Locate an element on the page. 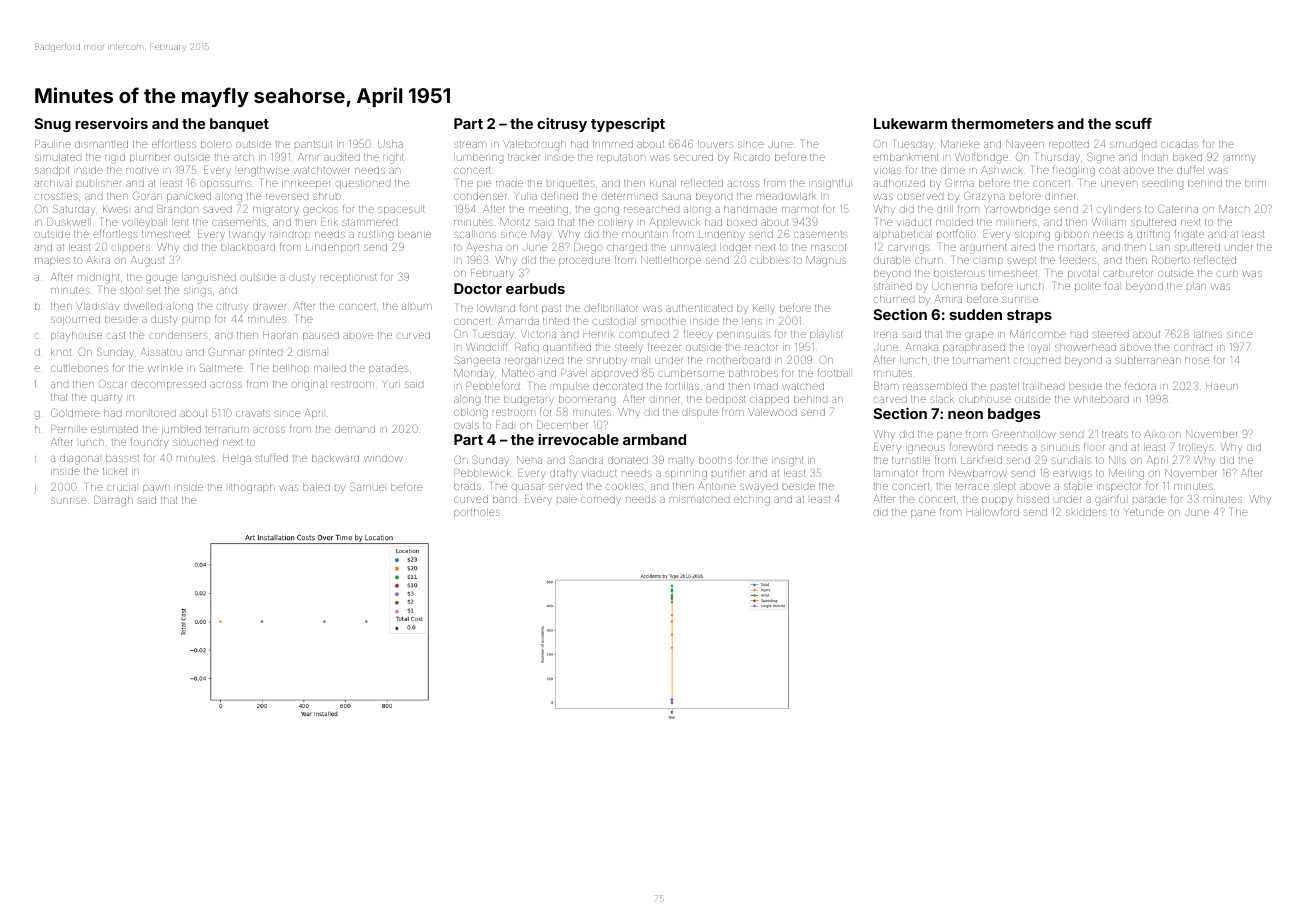 This page has height=924, width=1308. pawn is located at coordinates (156, 489).
